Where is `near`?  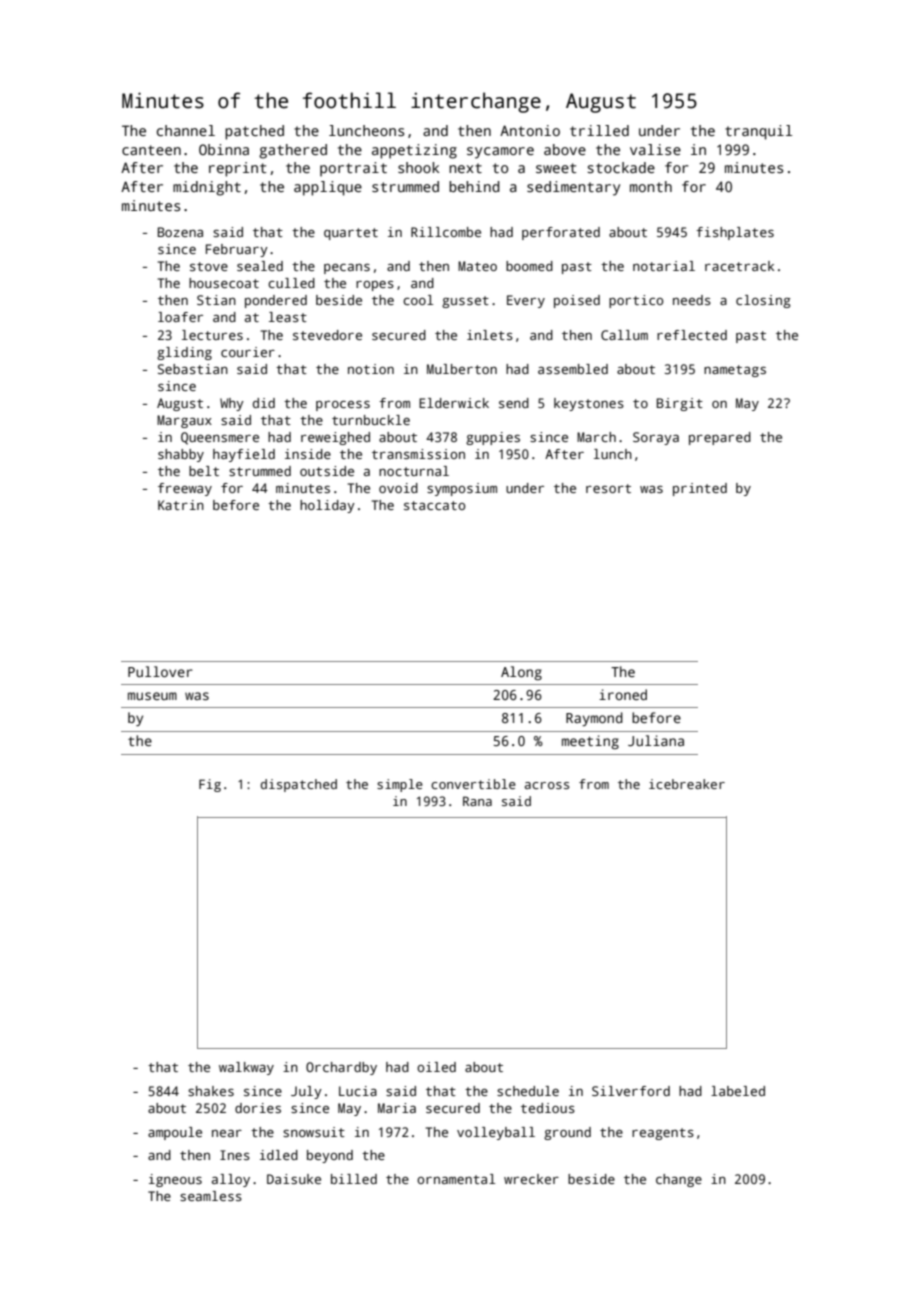 near is located at coordinates (227, 1133).
